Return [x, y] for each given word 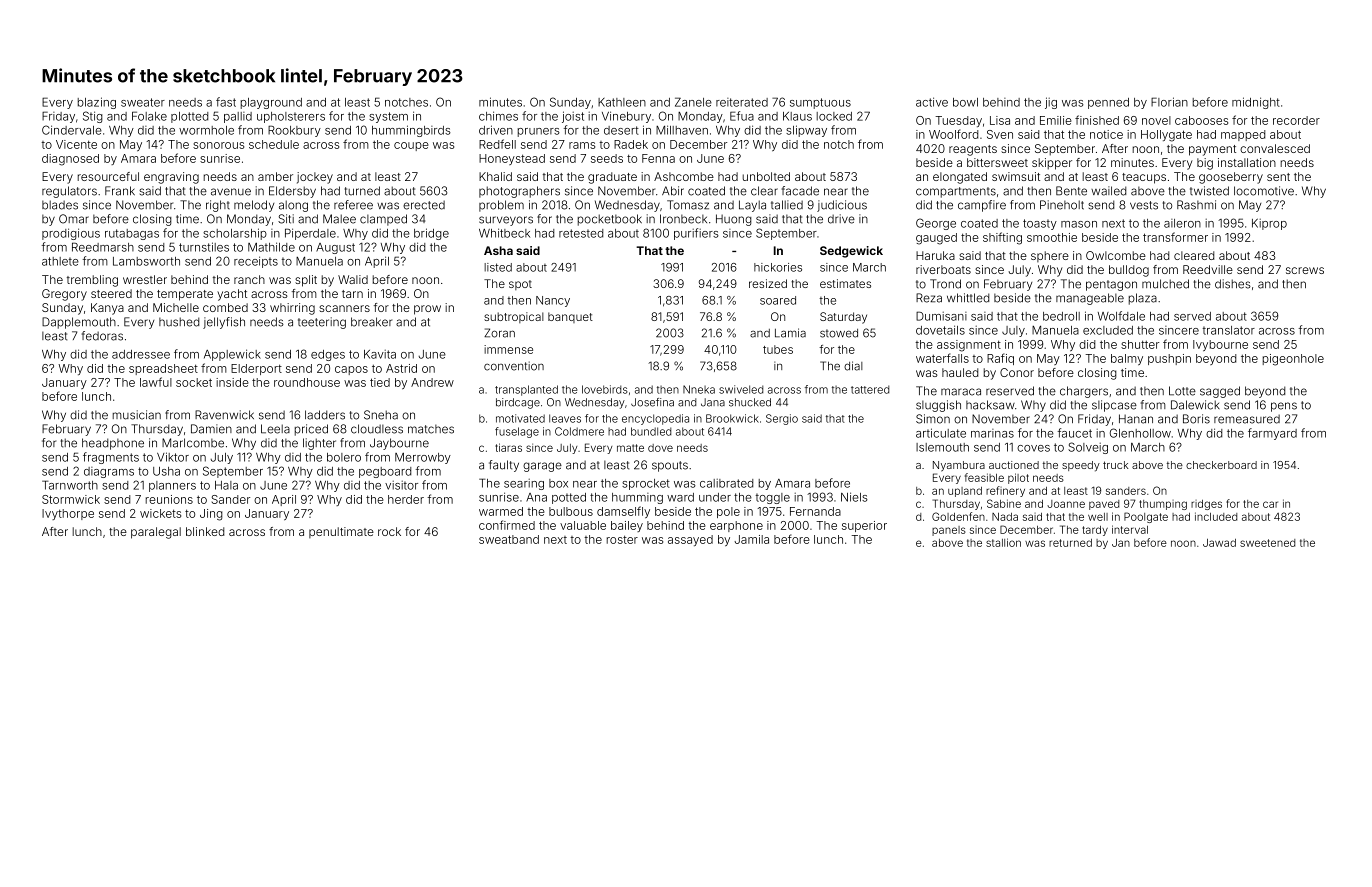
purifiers [696, 234]
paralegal [156, 533]
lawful [156, 382]
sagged [1220, 392]
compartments [956, 192]
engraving [171, 178]
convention [514, 366]
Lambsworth [146, 261]
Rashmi [1196, 205]
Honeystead [512, 159]
